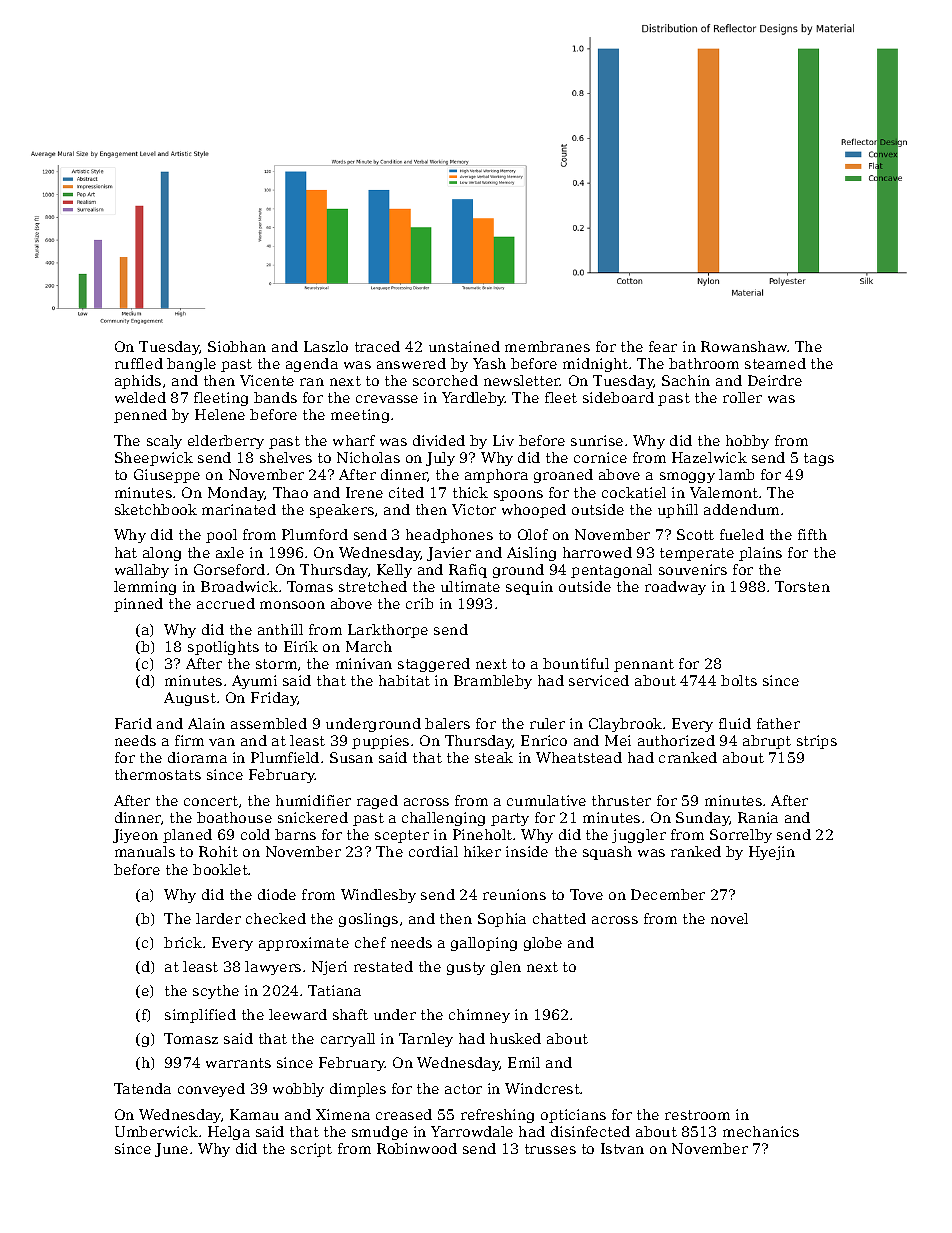  What do you see at coordinates (211, 1090) in the screenshot?
I see `conveyed` at bounding box center [211, 1090].
